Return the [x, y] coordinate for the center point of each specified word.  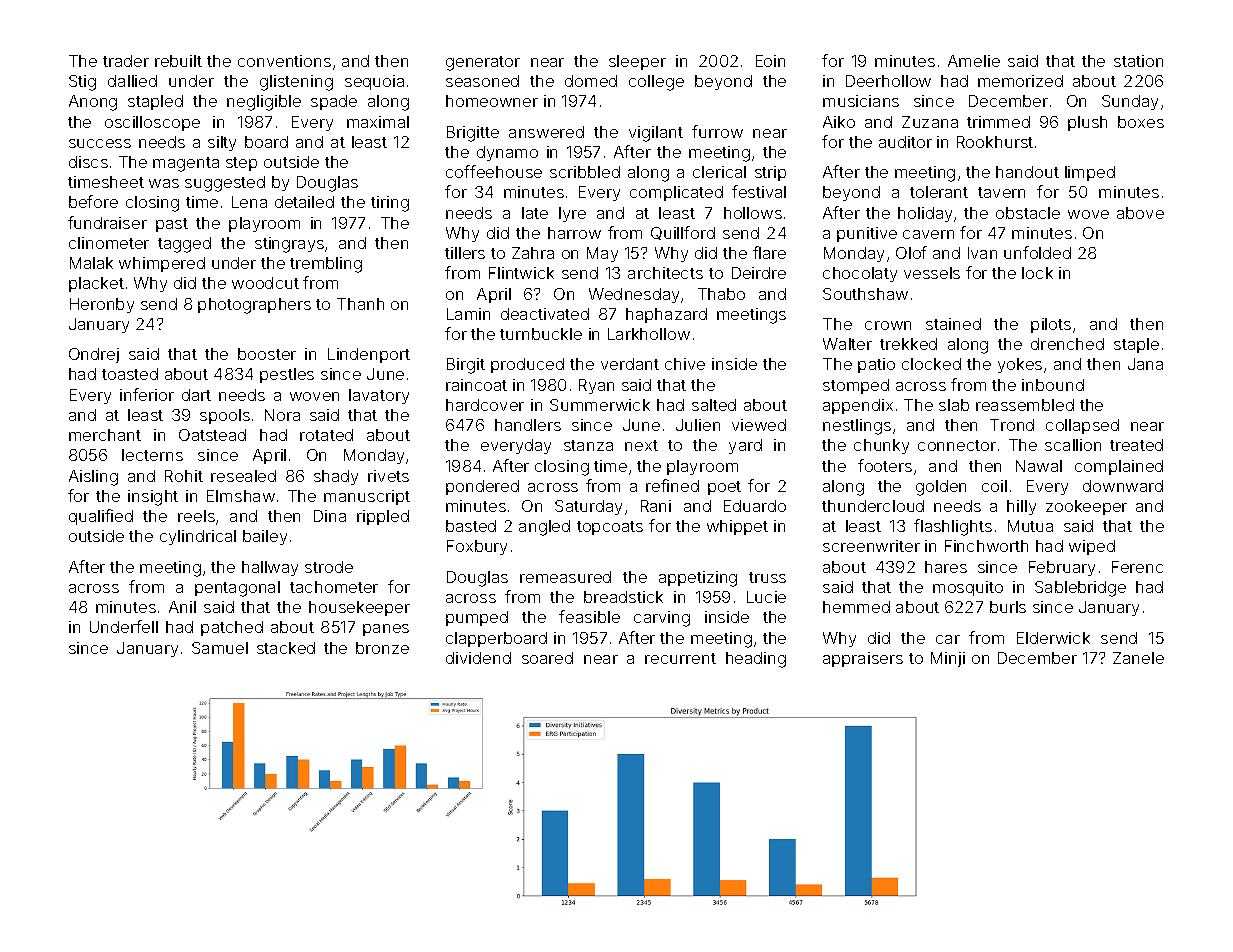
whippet [737, 527]
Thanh [360, 304]
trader [126, 61]
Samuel [220, 648]
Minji [948, 659]
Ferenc [1137, 567]
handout [1027, 172]
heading [756, 660]
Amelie [974, 61]
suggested [225, 184]
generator [483, 63]
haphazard [666, 315]
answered [546, 132]
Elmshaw [241, 496]
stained [953, 324]
